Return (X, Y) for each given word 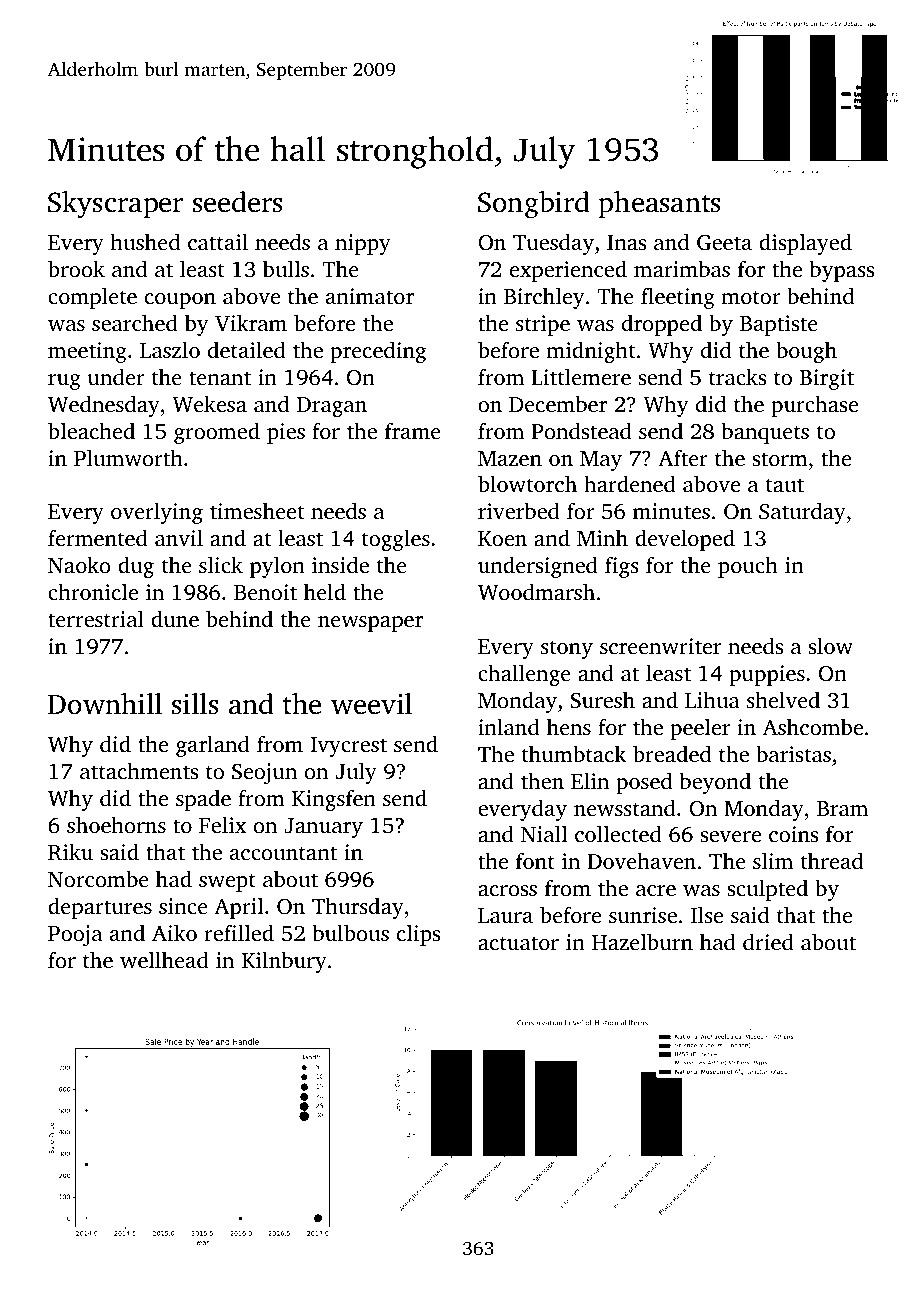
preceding (378, 352)
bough (806, 352)
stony (567, 649)
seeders (238, 202)
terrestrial (96, 618)
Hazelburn (642, 941)
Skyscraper (115, 205)
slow (830, 645)
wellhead (164, 959)
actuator (518, 943)
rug (64, 382)
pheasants (659, 204)
